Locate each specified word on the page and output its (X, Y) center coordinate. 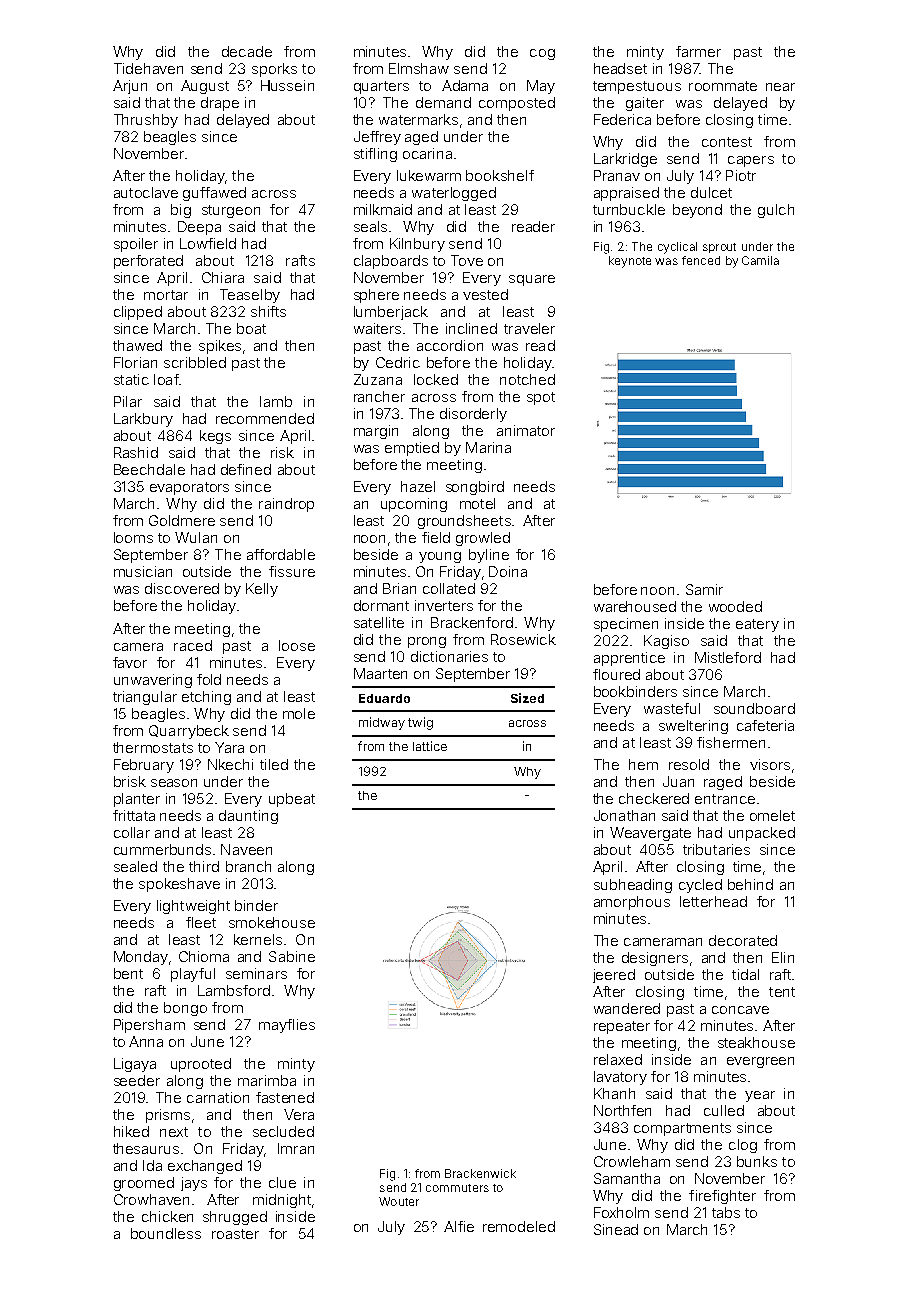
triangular (145, 698)
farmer (698, 51)
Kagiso (666, 642)
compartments (682, 1129)
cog (542, 54)
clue (282, 1182)
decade (247, 51)
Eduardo (384, 698)
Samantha (627, 1178)
